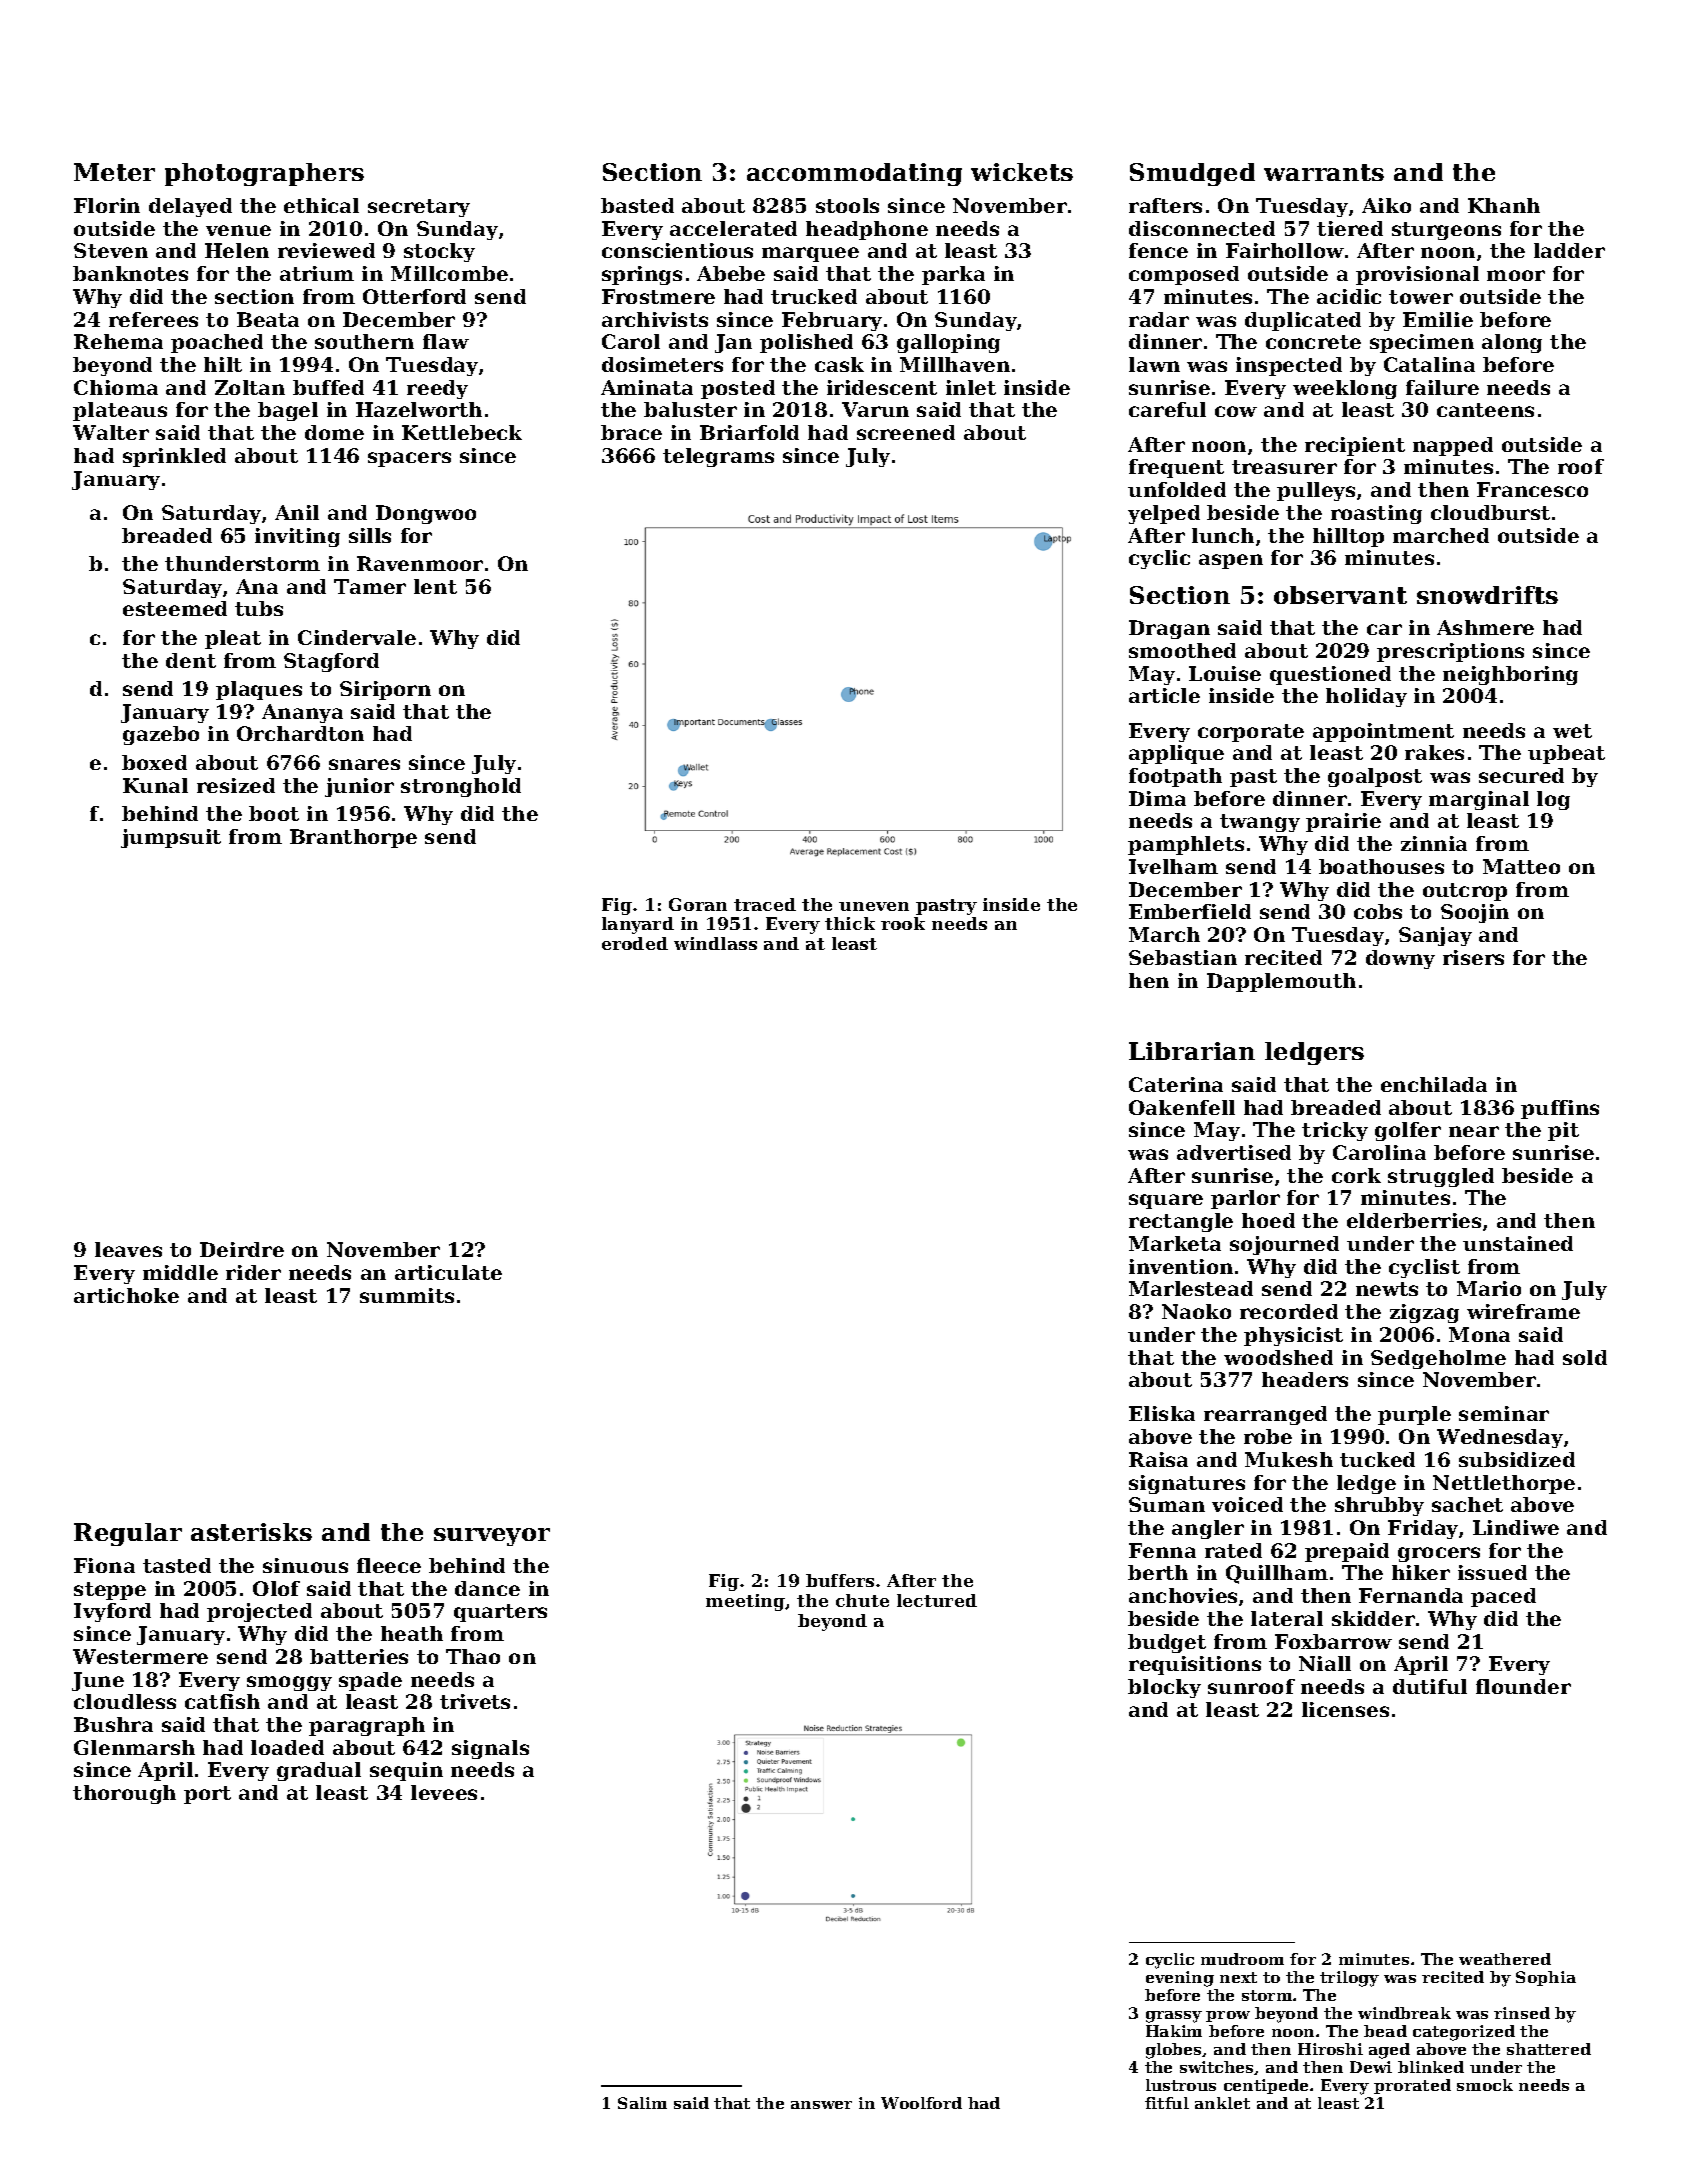 This page has height=2178, width=1683. I want to click on Dima, so click(1157, 798).
